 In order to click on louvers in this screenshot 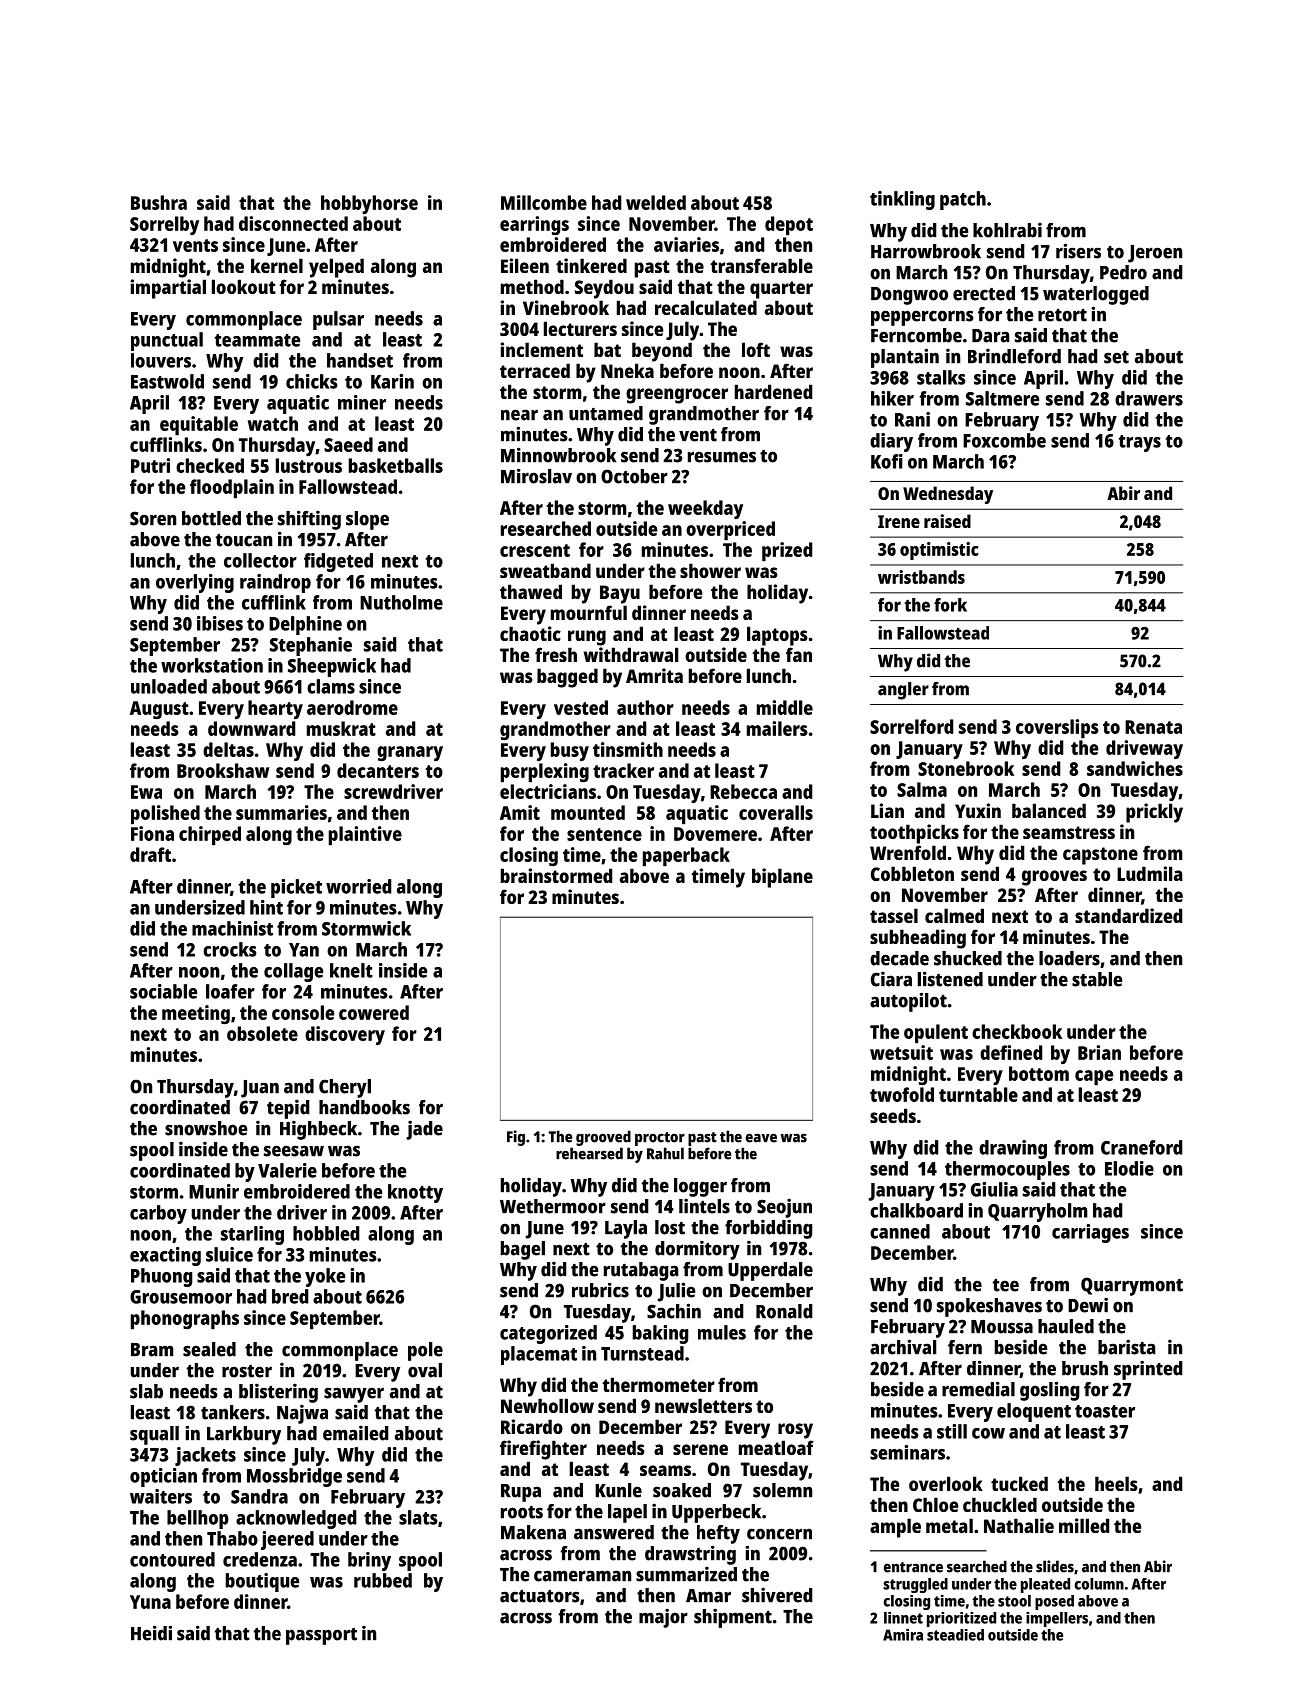, I will do `click(161, 360)`.
